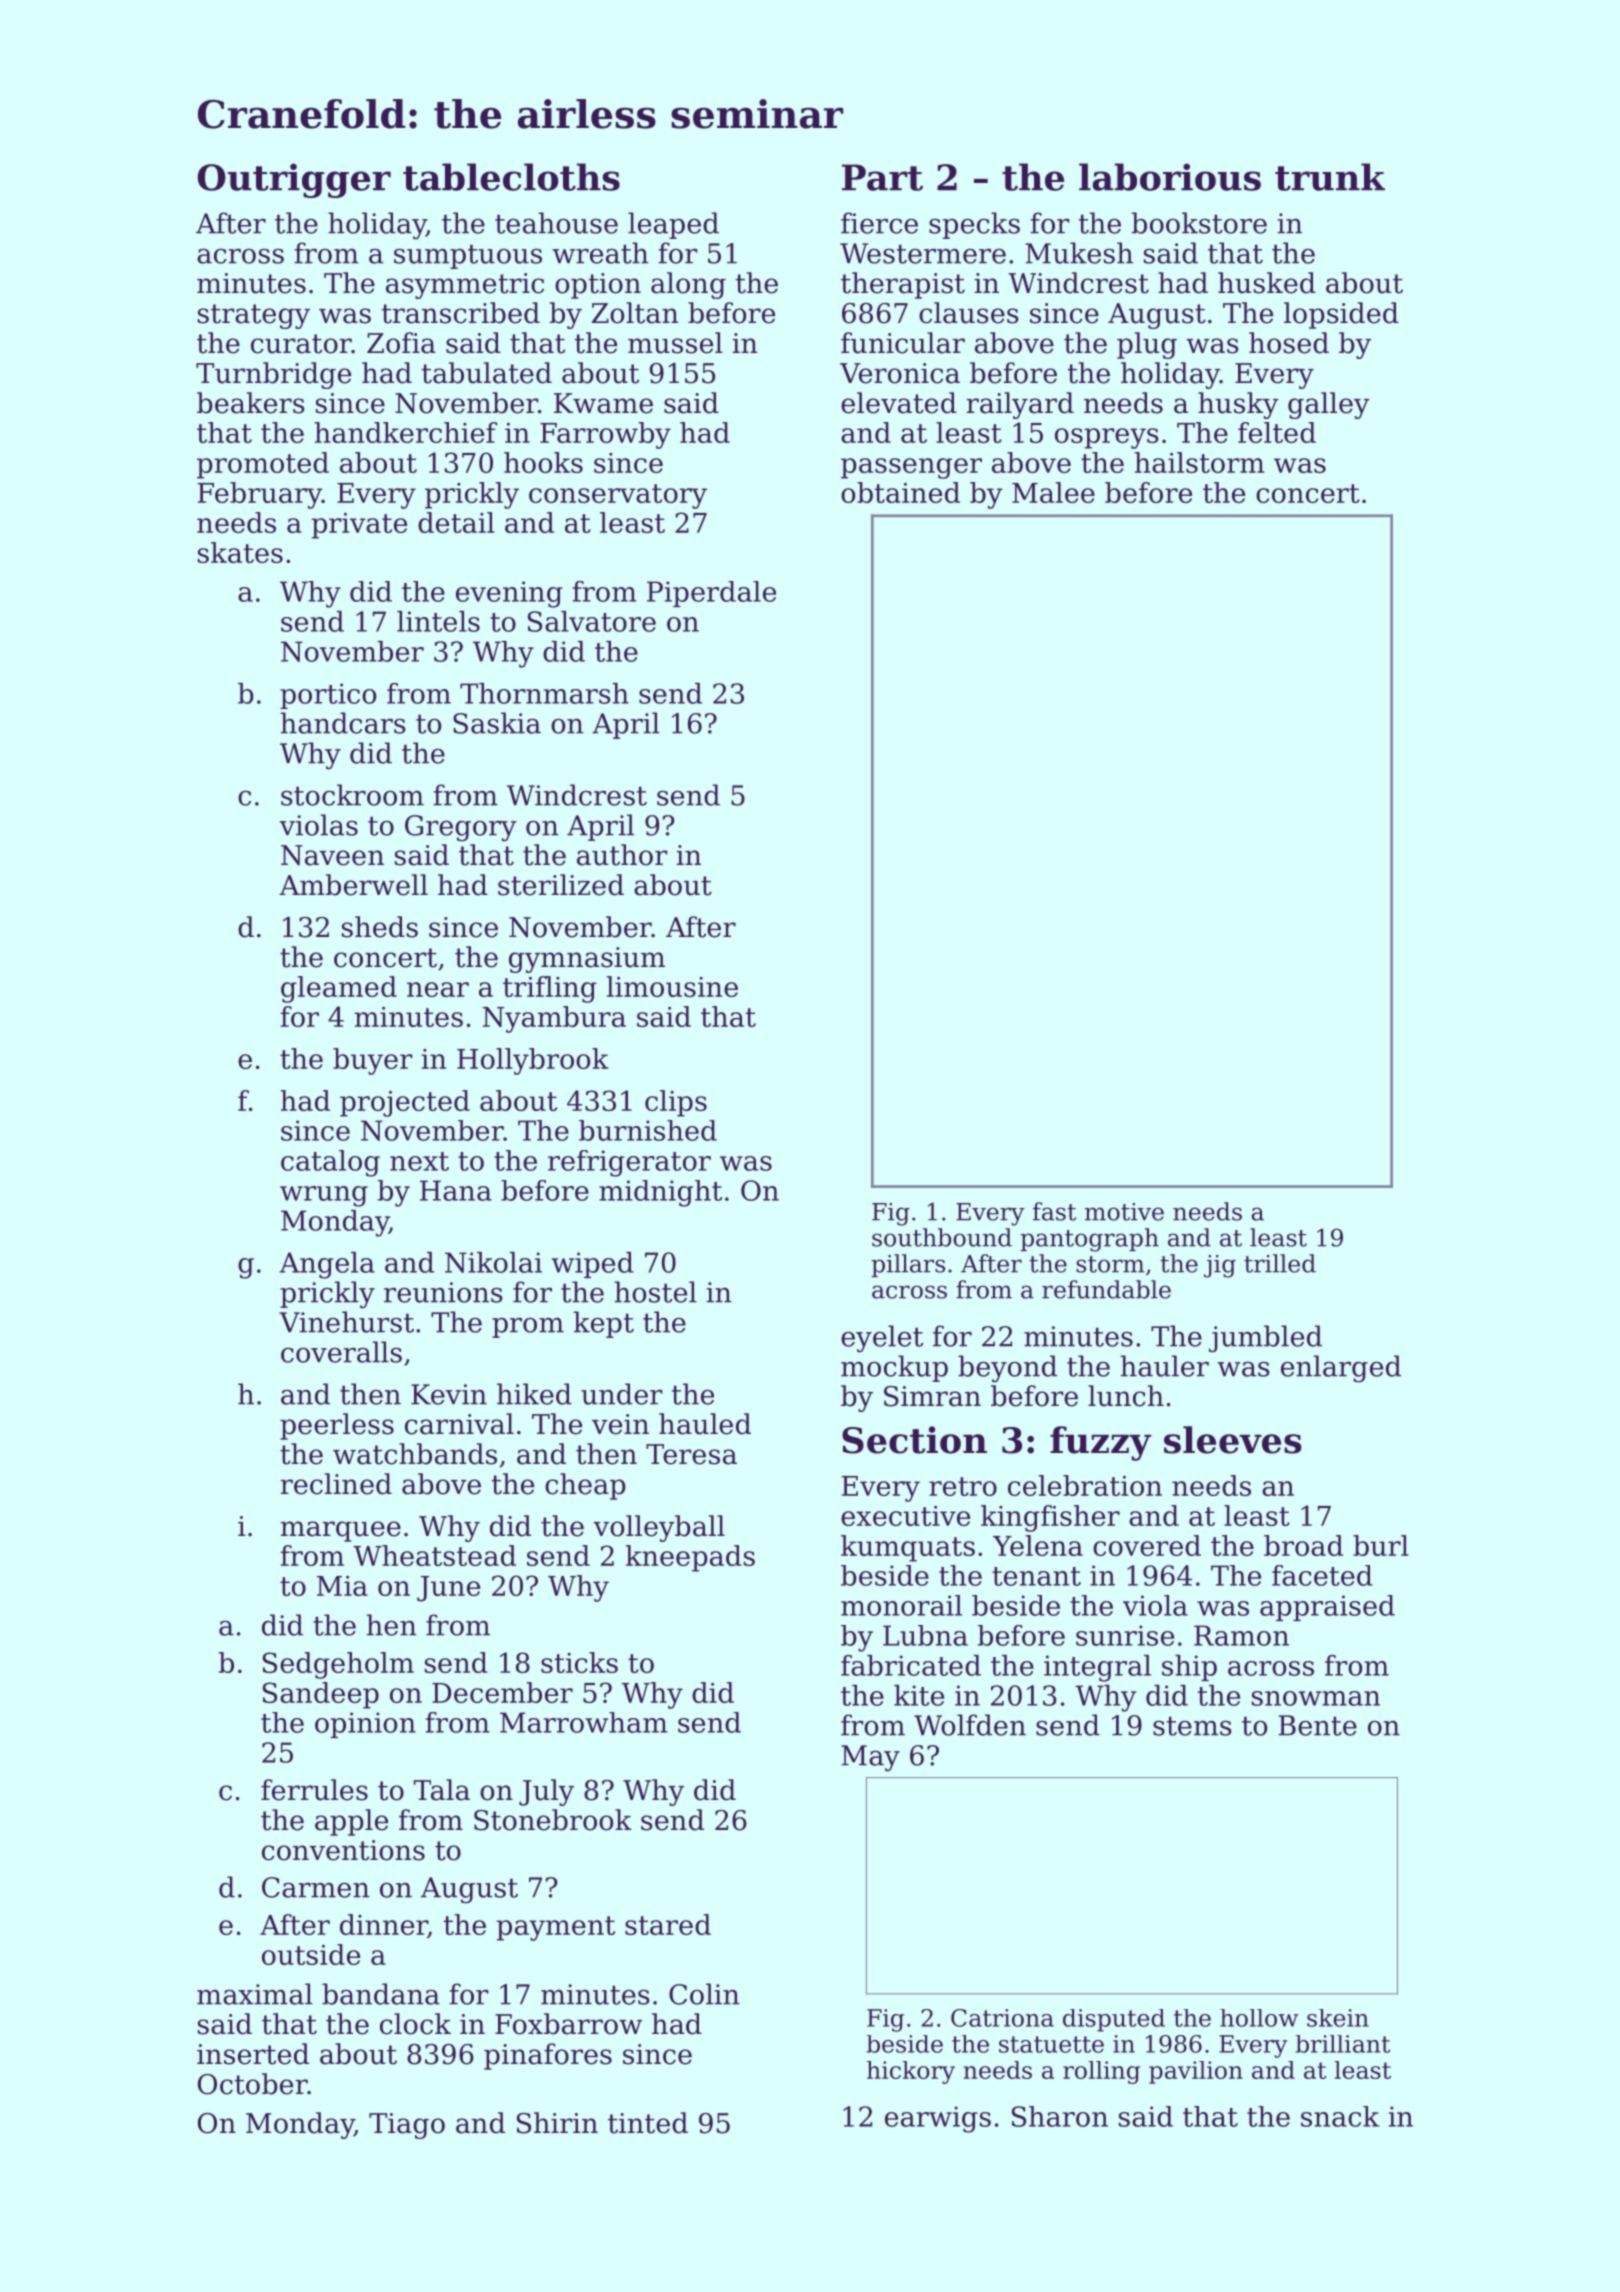 The image size is (1620, 2292). I want to click on Angela, so click(327, 1265).
